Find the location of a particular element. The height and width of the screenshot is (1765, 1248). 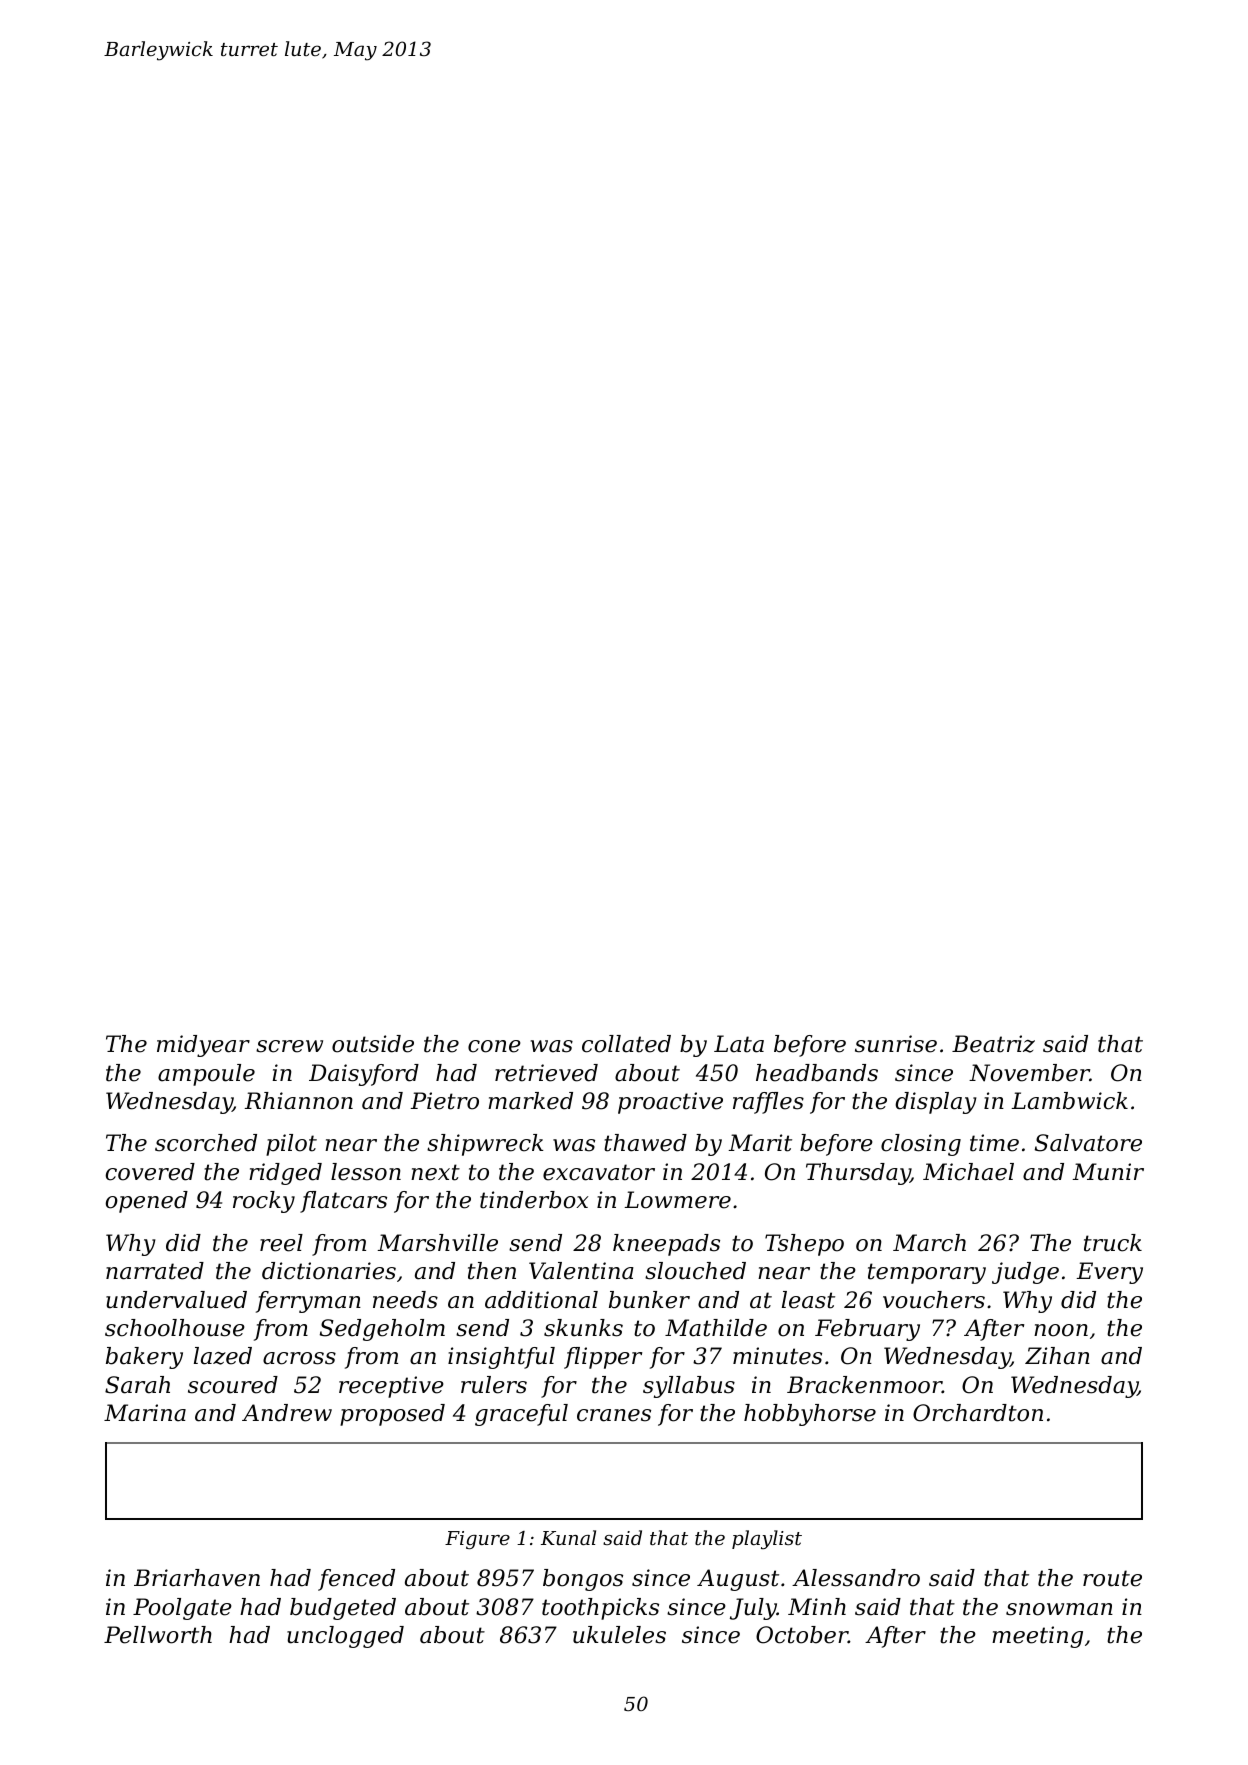

Orchardton is located at coordinates (978, 1413).
